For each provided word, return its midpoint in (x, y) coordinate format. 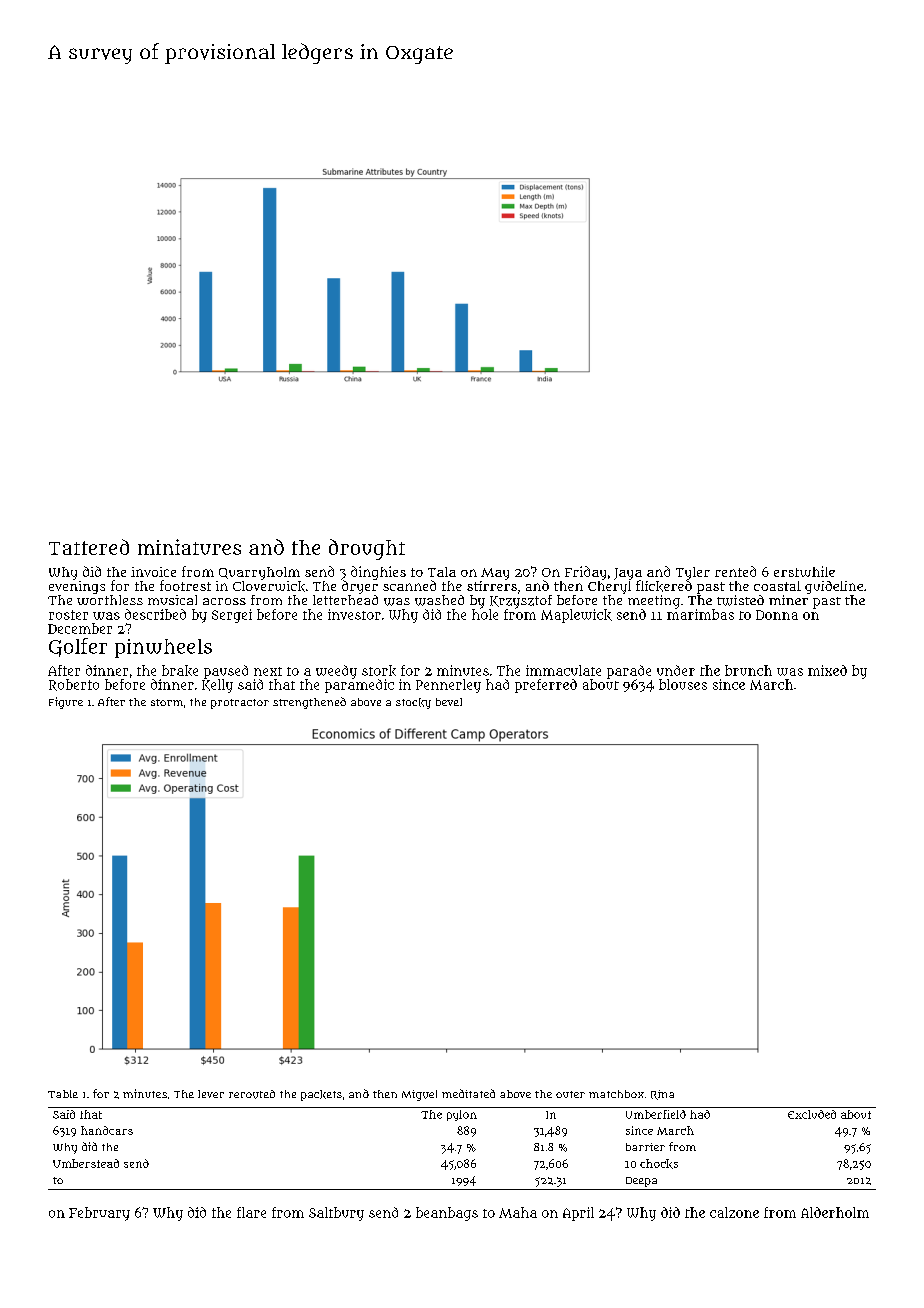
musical (172, 600)
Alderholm (835, 1212)
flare (251, 1212)
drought (367, 549)
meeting (654, 602)
